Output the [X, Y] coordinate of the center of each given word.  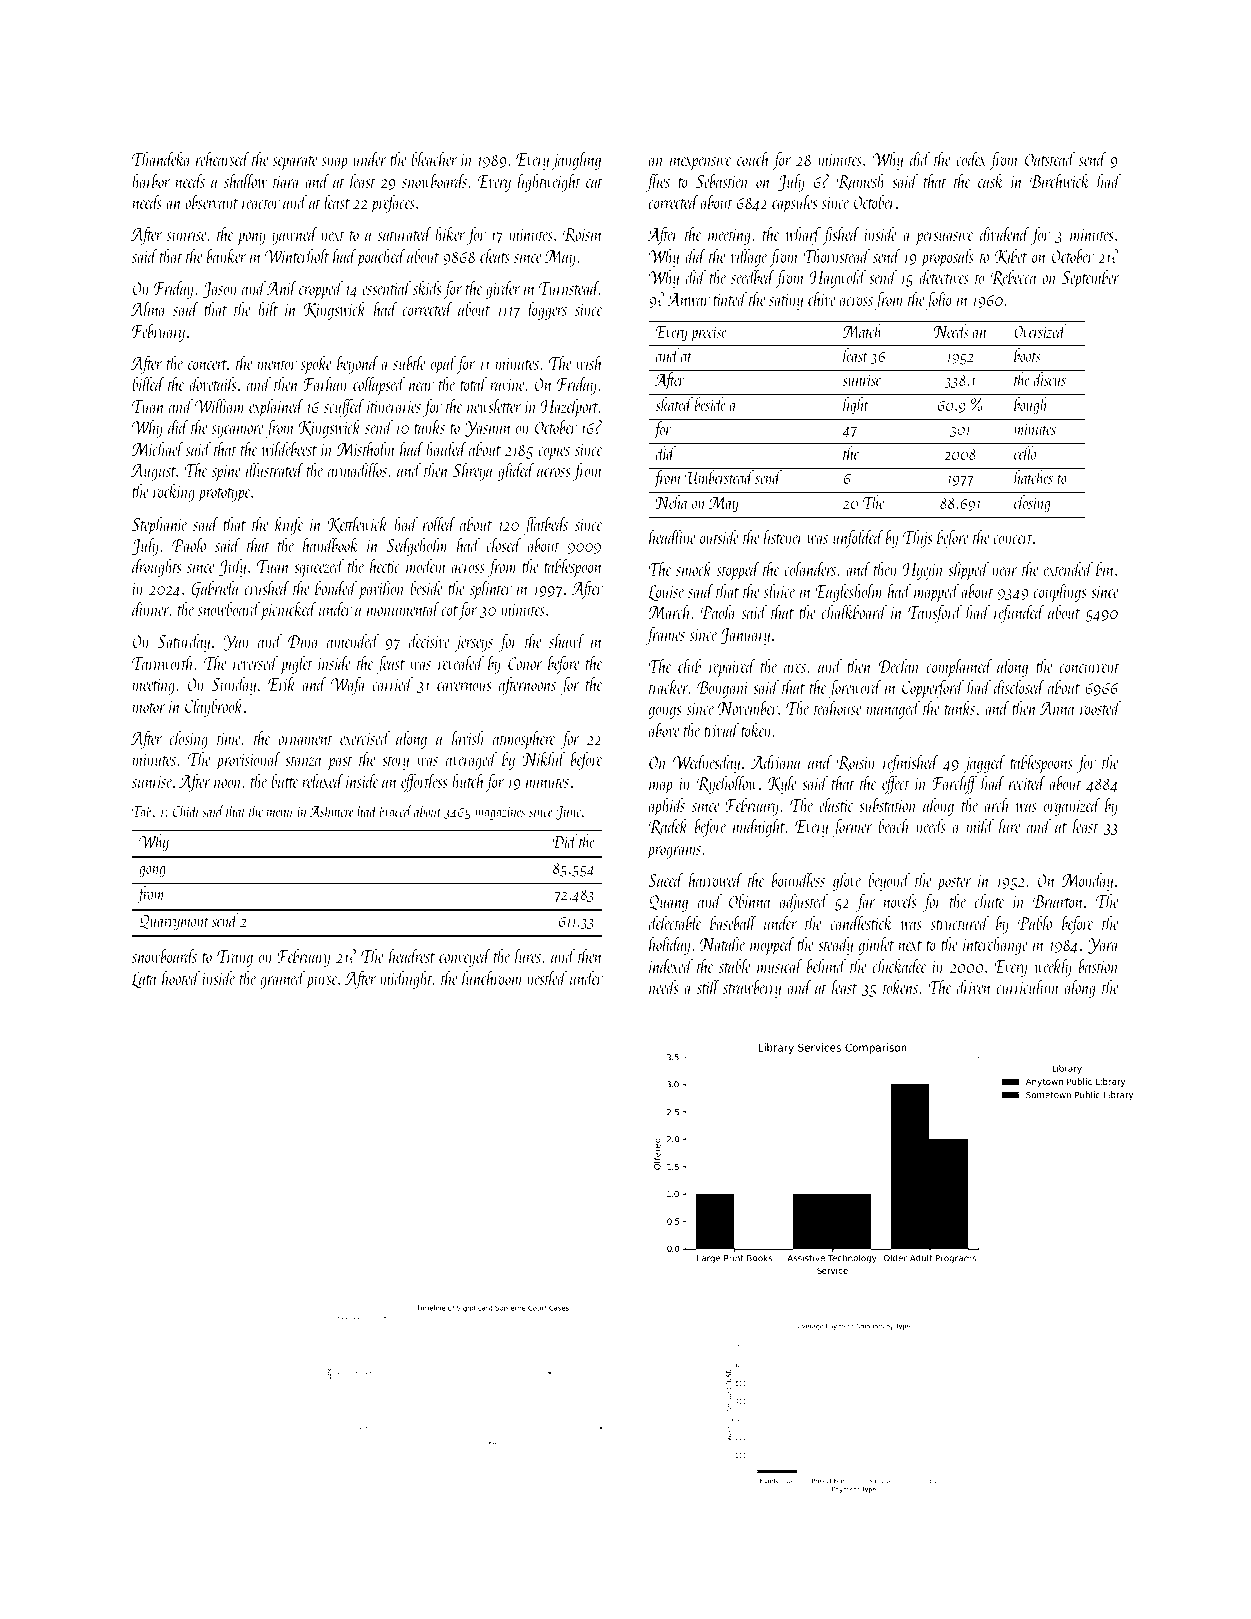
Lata [144, 980]
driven [974, 986]
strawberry [752, 988]
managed [893, 709]
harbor [151, 180]
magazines [500, 813]
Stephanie [159, 525]
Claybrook [214, 707]
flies [658, 182]
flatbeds [545, 525]
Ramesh [860, 181]
